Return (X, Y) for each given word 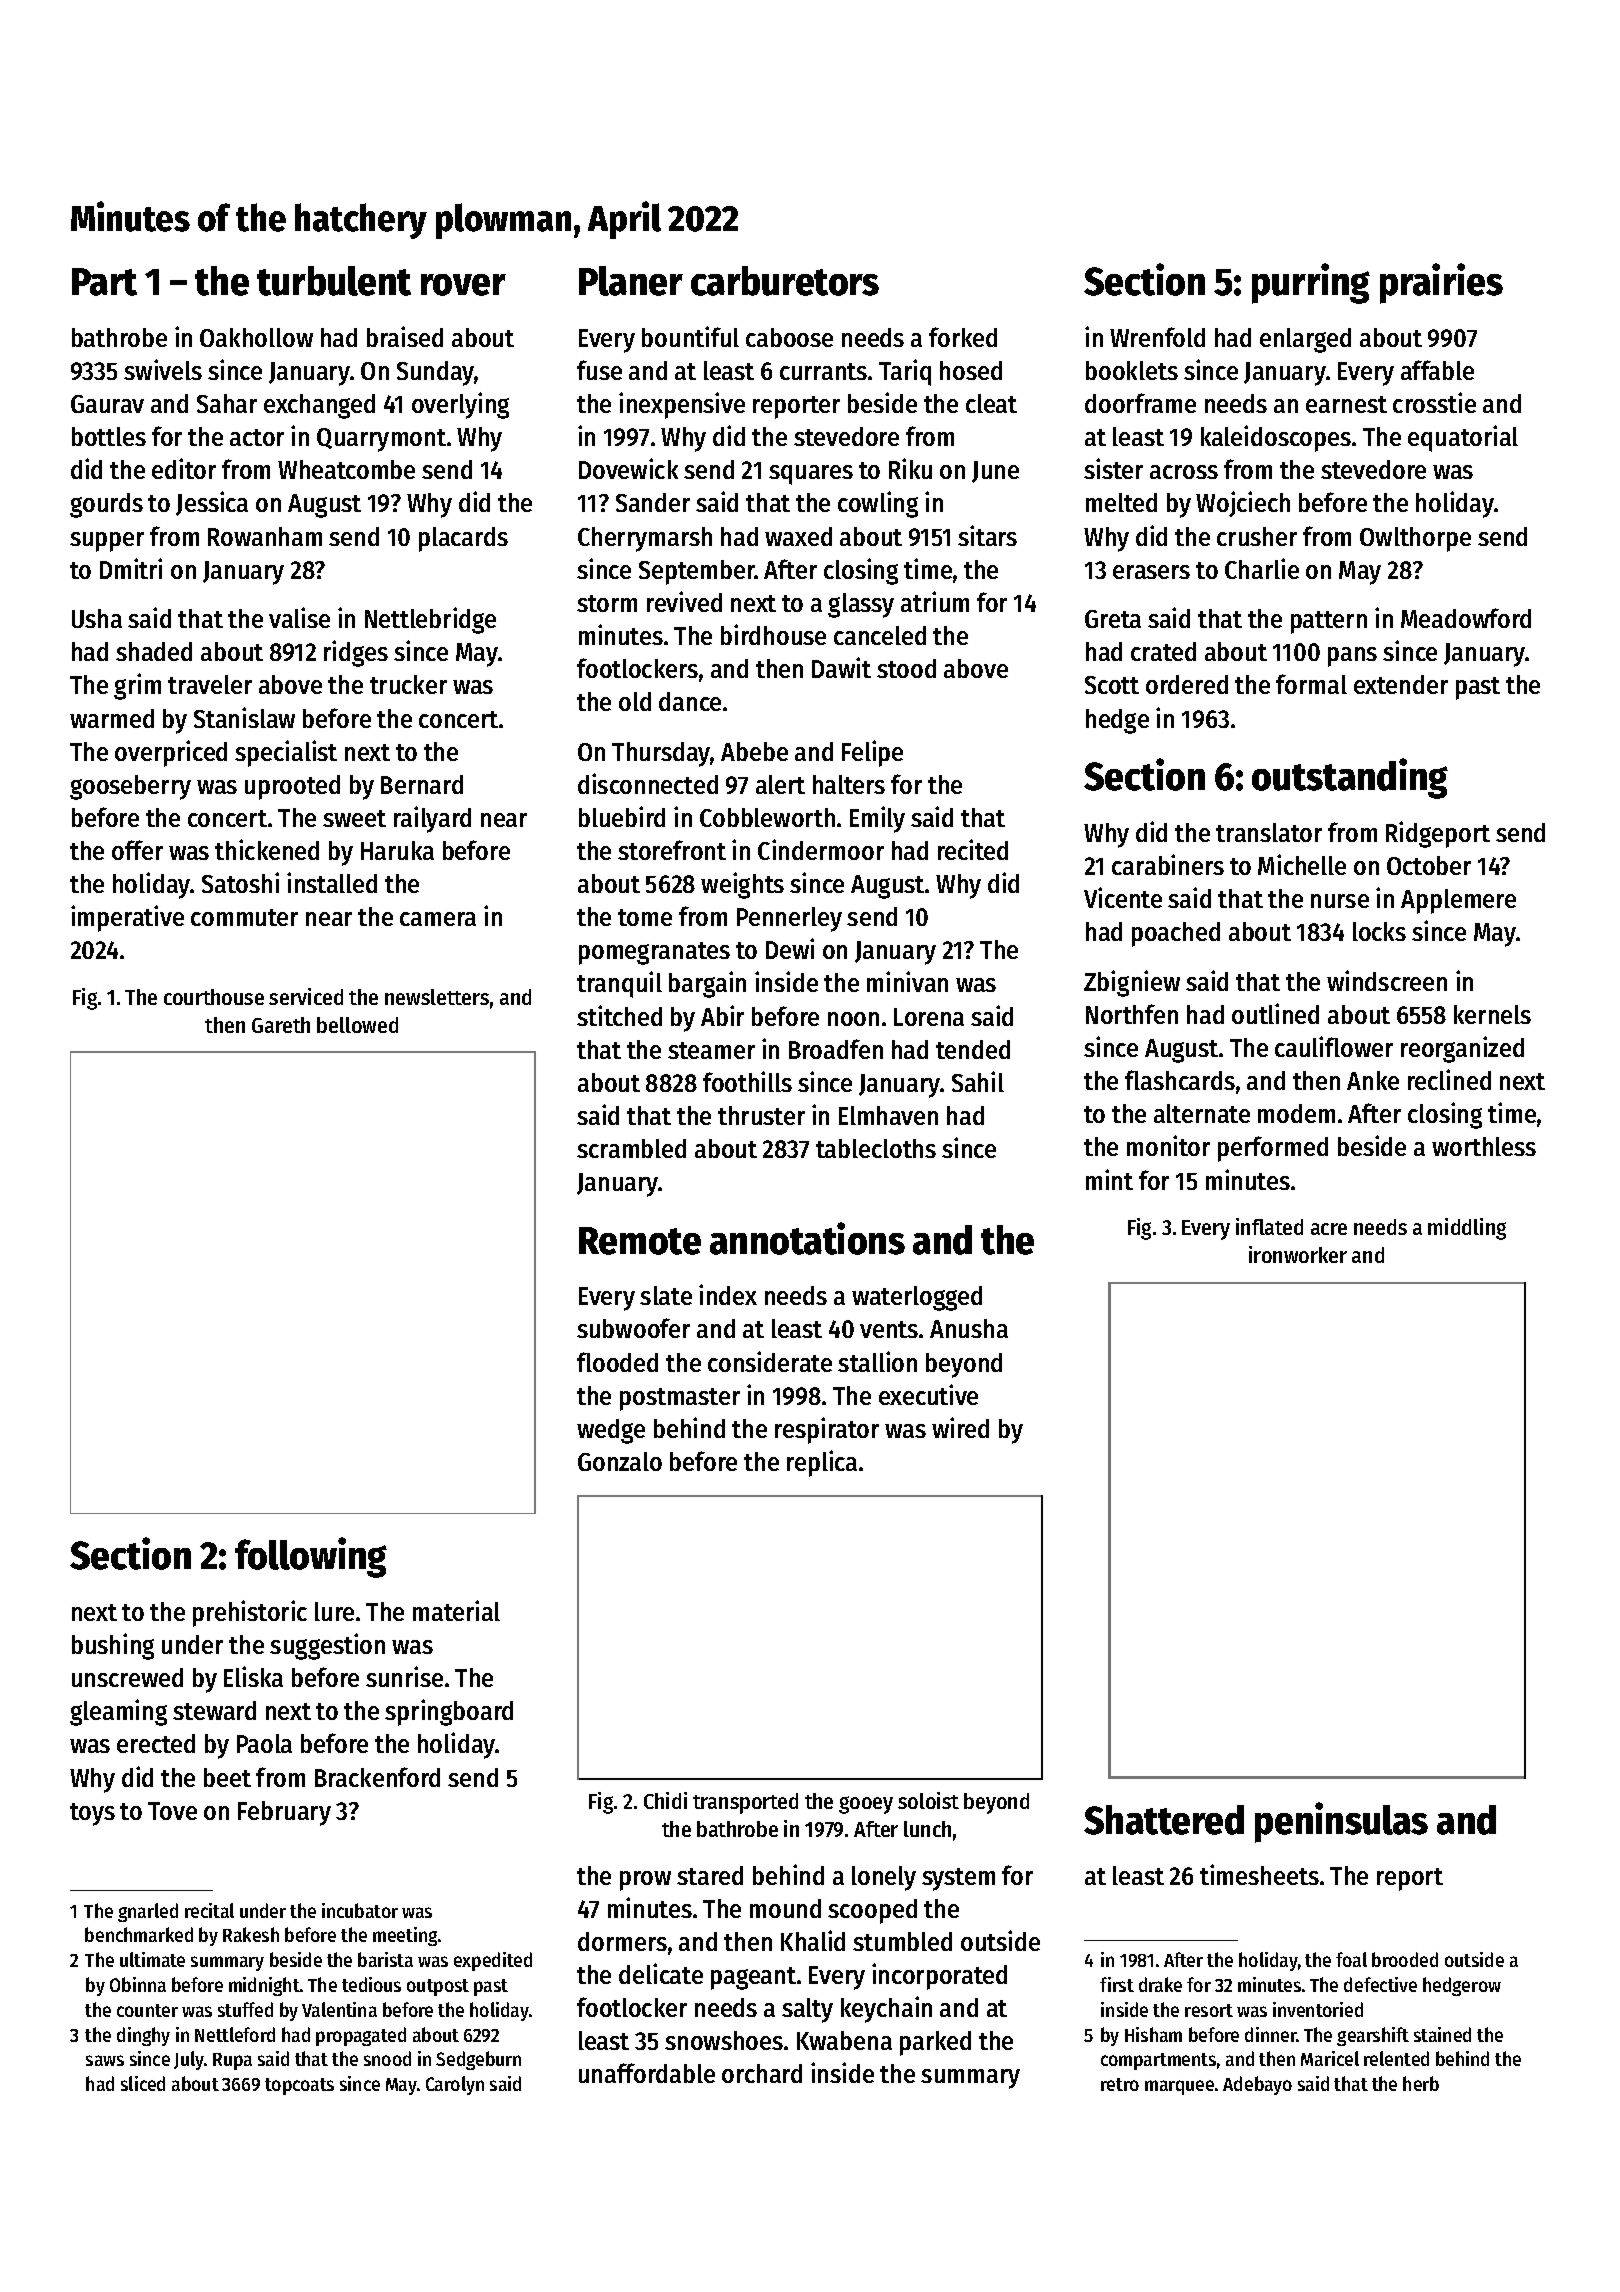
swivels (163, 369)
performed (1273, 1149)
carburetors (785, 281)
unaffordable (647, 2073)
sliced (143, 2083)
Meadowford (1466, 618)
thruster (761, 1115)
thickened (267, 849)
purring (1311, 283)
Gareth (281, 1025)
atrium (935, 601)
